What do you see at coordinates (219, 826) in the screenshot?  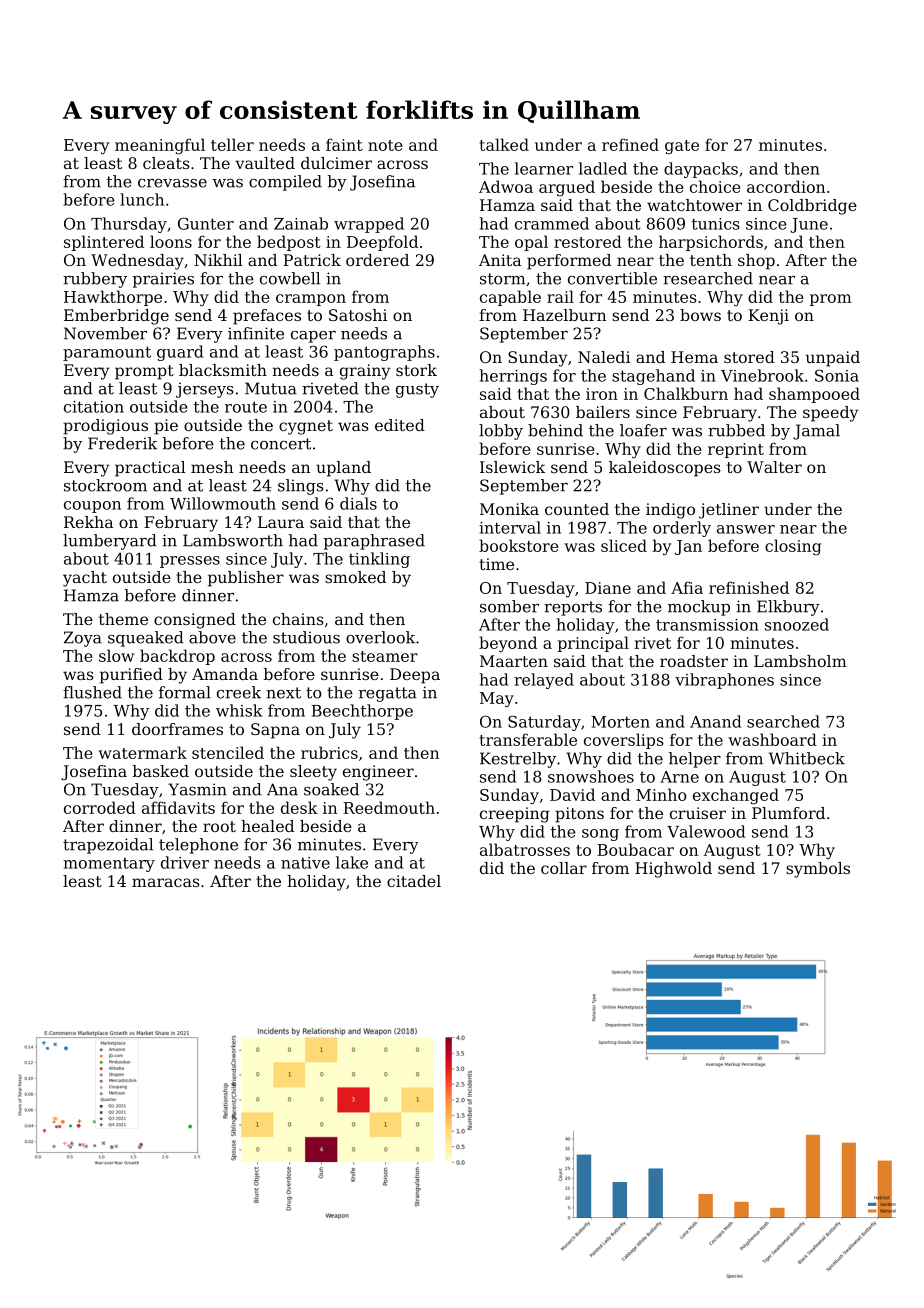 I see `root` at bounding box center [219, 826].
